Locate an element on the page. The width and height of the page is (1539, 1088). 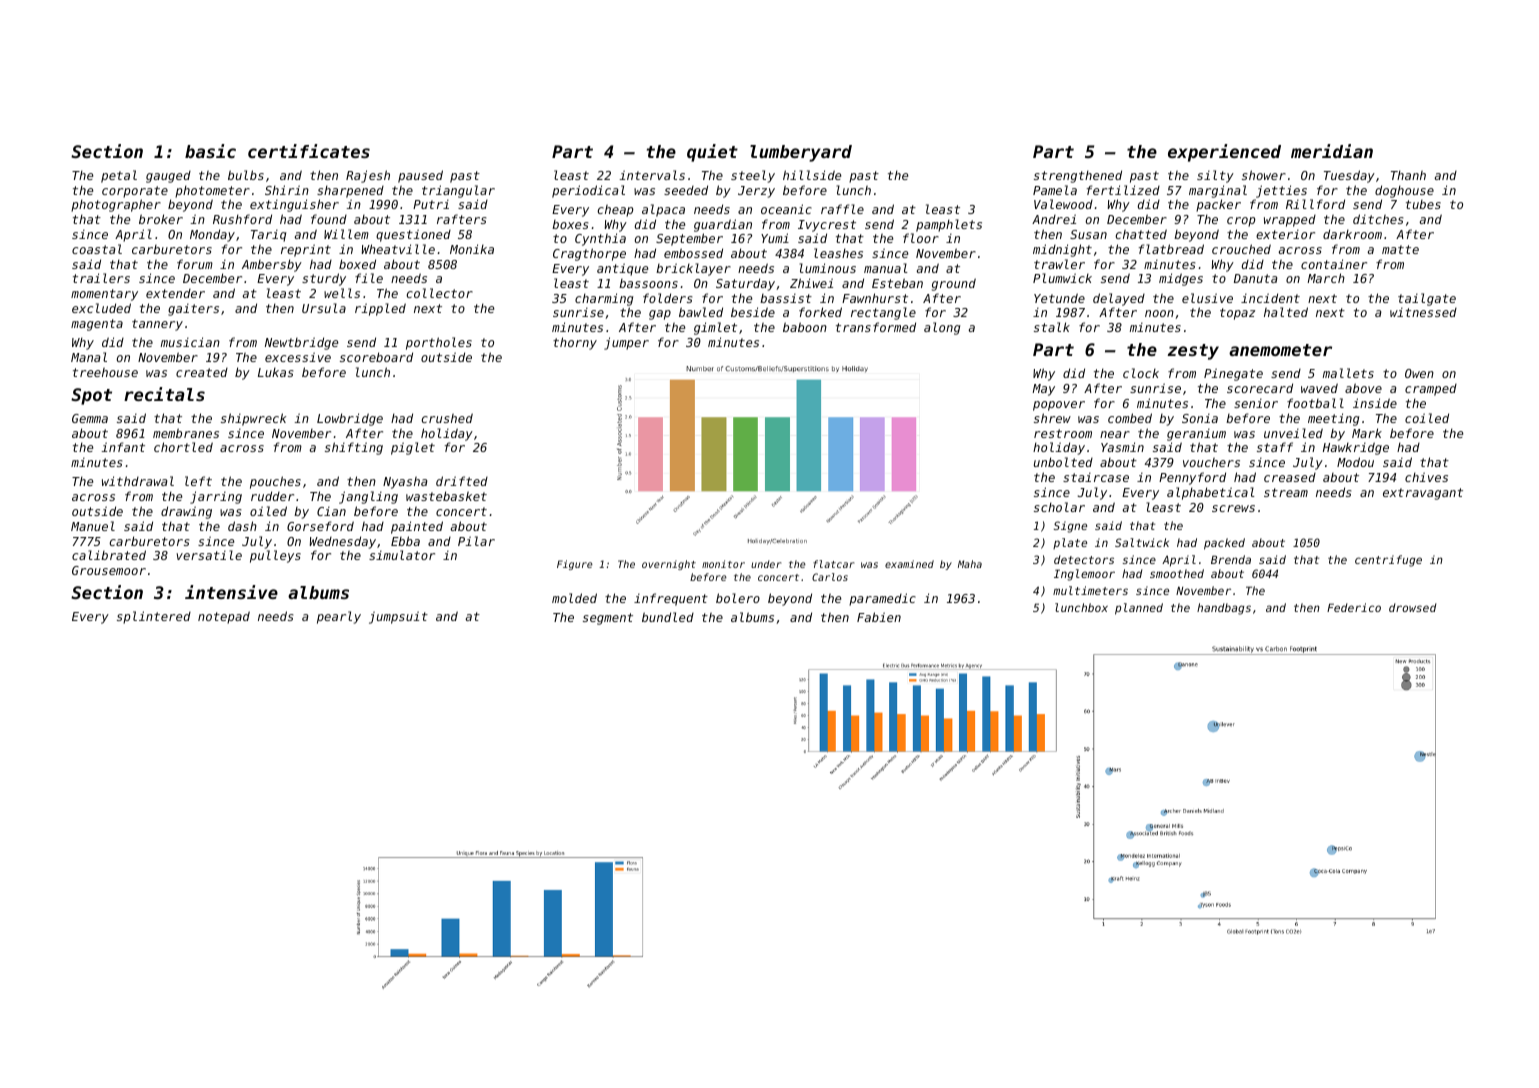
ditches is located at coordinates (1378, 219).
